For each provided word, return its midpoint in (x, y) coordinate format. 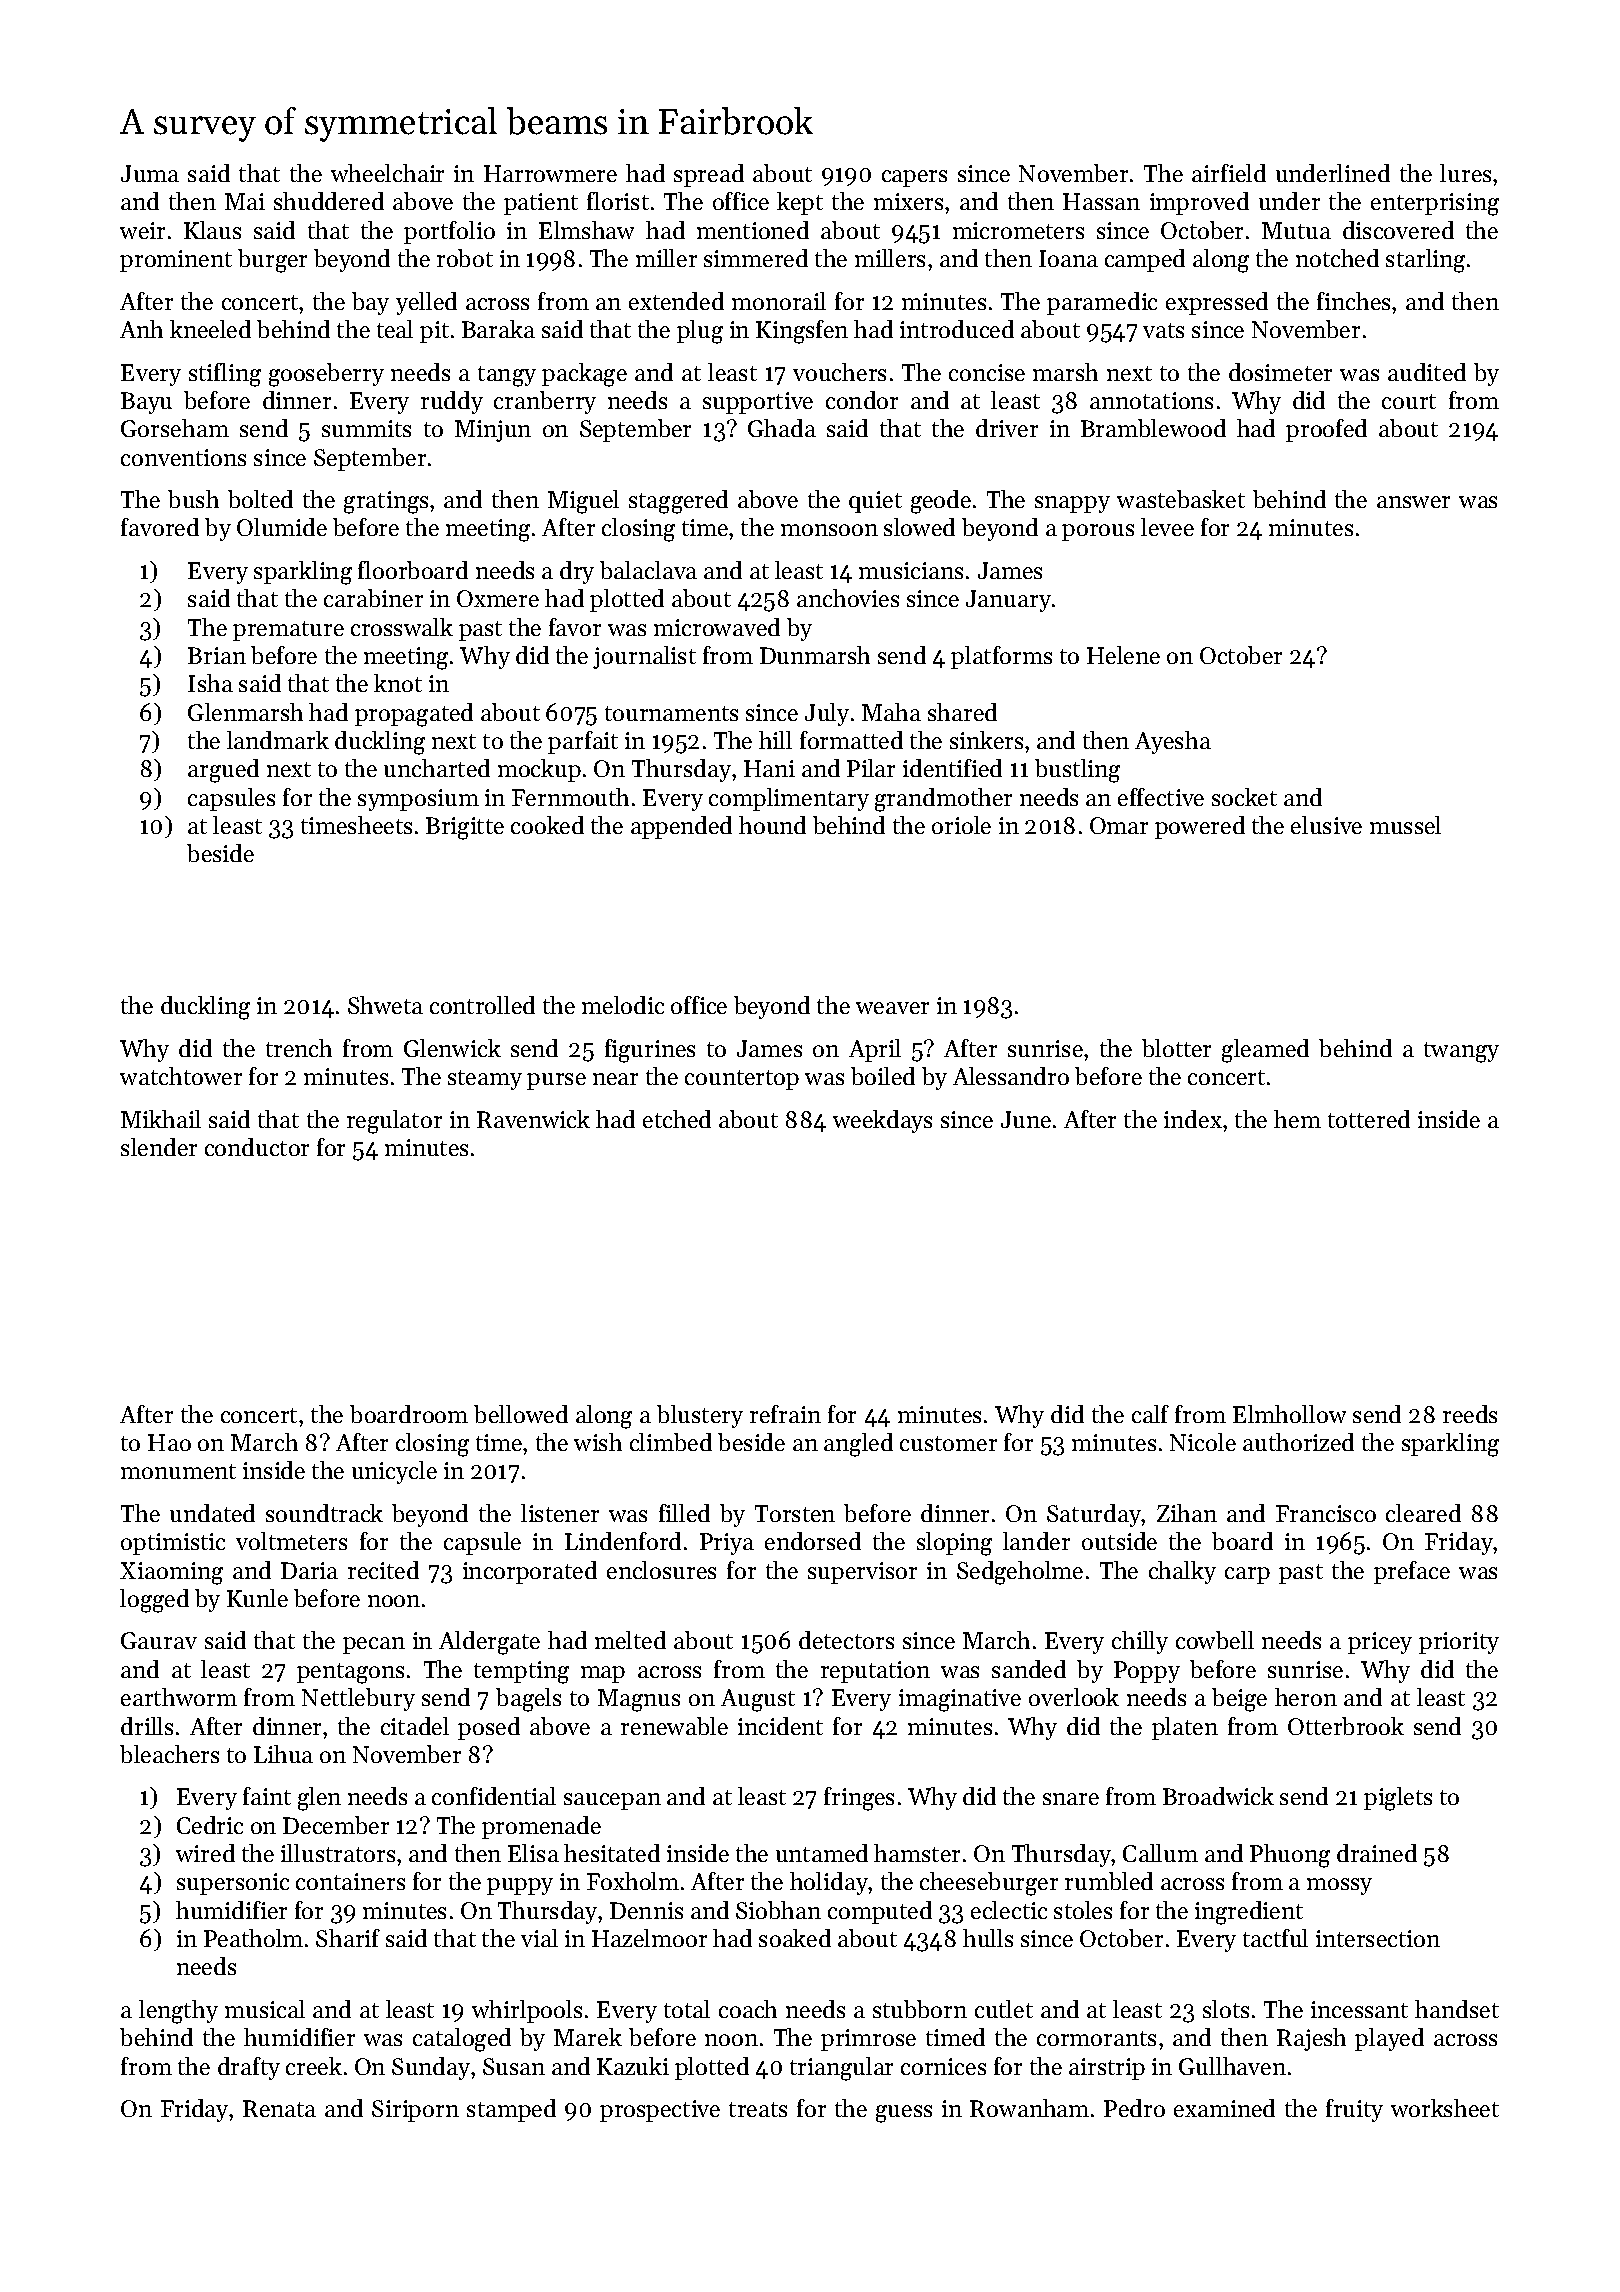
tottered (1369, 1119)
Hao (169, 1442)
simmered (756, 258)
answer (1413, 502)
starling (1425, 261)
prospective (660, 2111)
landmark (278, 740)
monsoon (829, 530)
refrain (785, 1414)
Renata (279, 2108)
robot (465, 258)
